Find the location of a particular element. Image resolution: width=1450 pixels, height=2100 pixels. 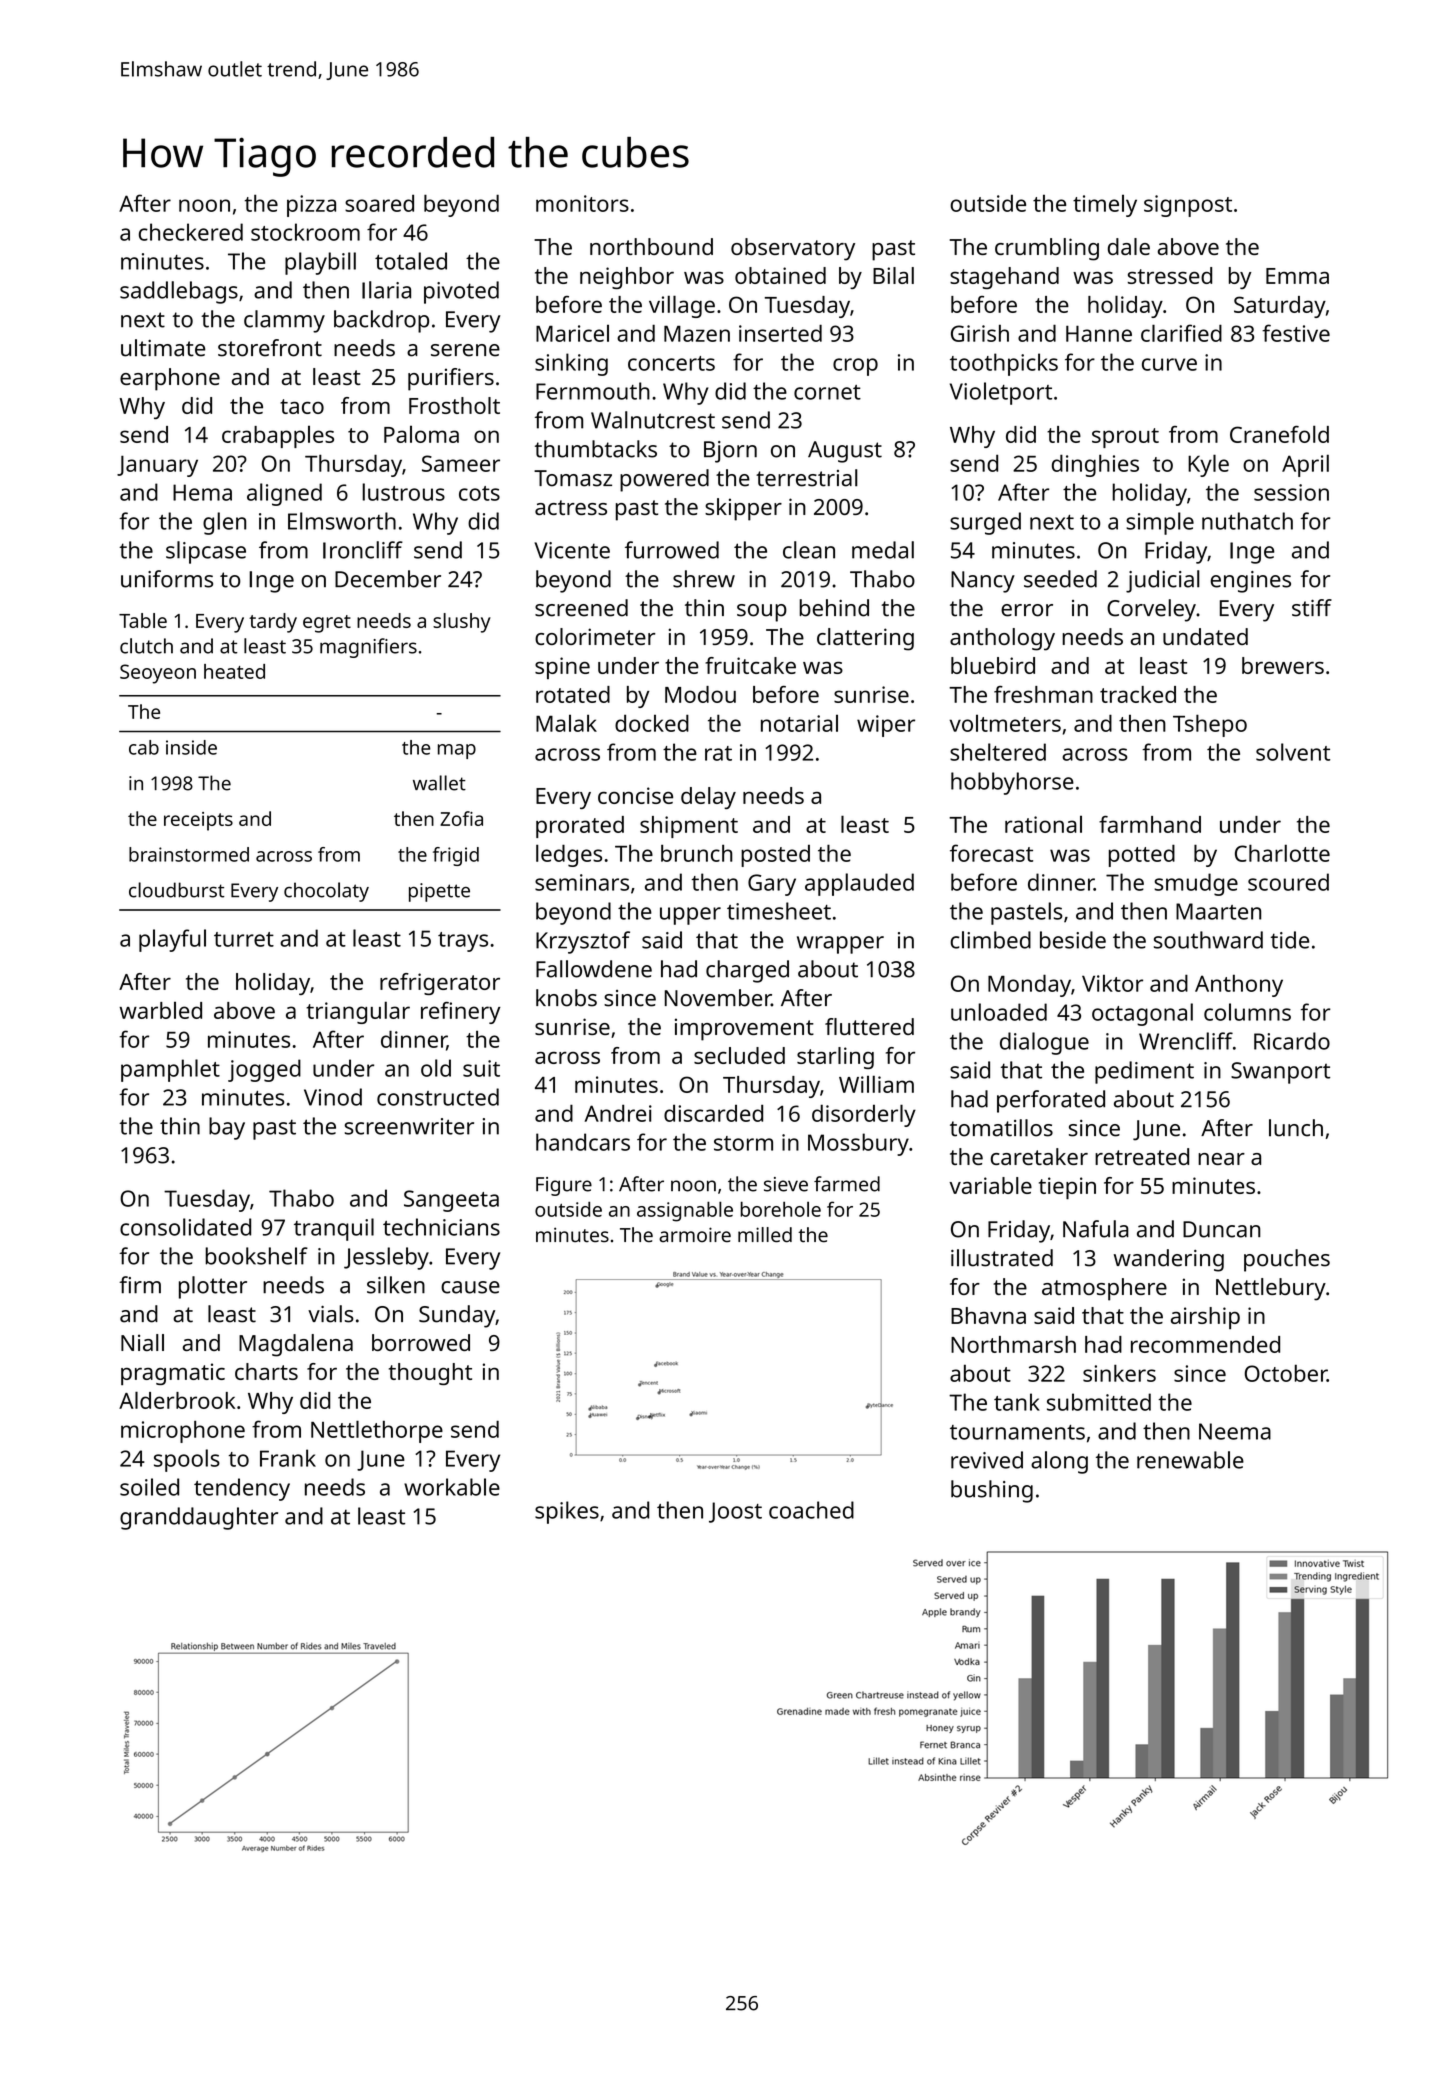

checkered is located at coordinates (191, 232).
